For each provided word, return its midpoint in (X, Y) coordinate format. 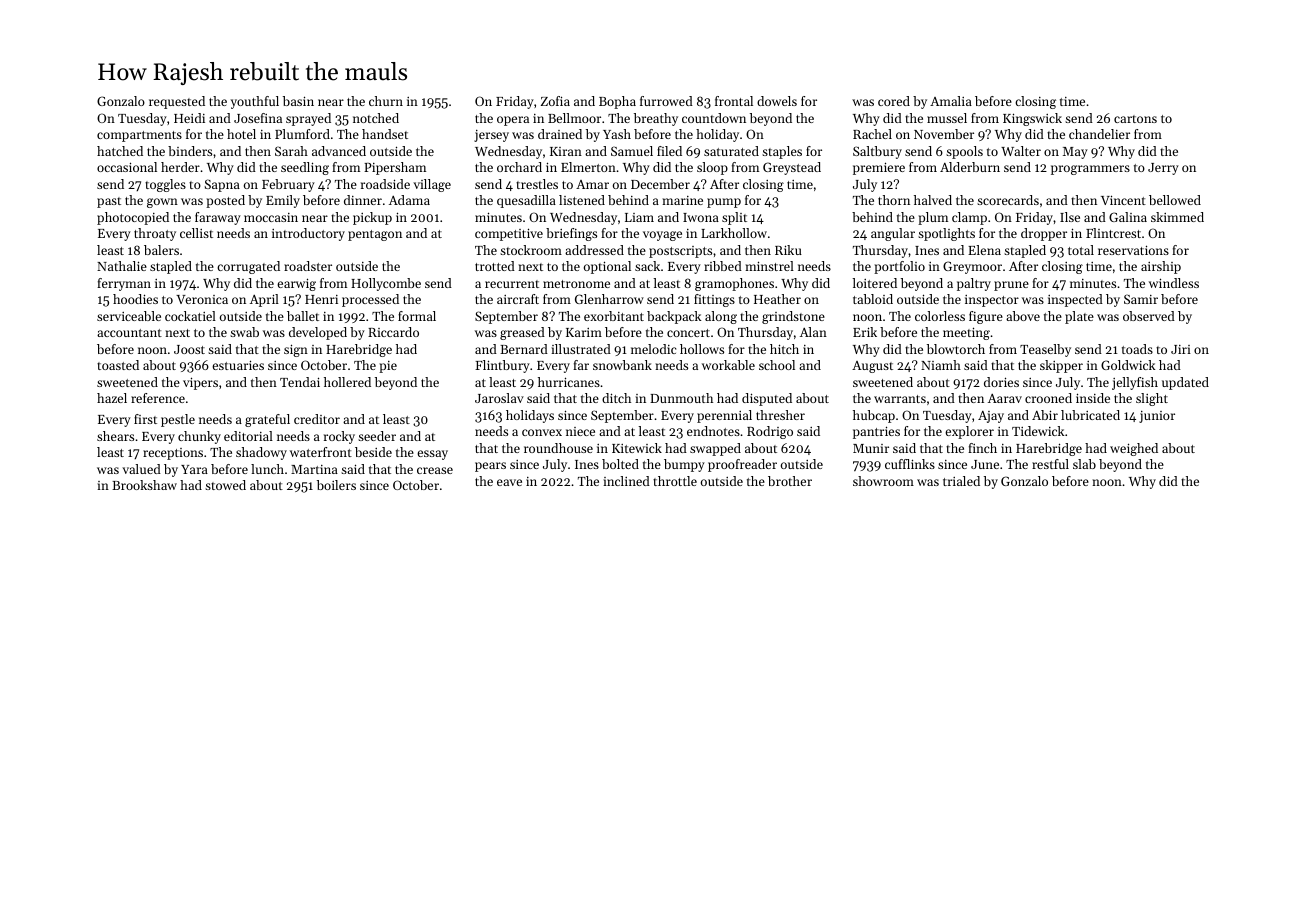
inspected (1075, 300)
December (660, 184)
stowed (225, 485)
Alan (813, 332)
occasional (127, 167)
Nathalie (122, 266)
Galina (1128, 217)
